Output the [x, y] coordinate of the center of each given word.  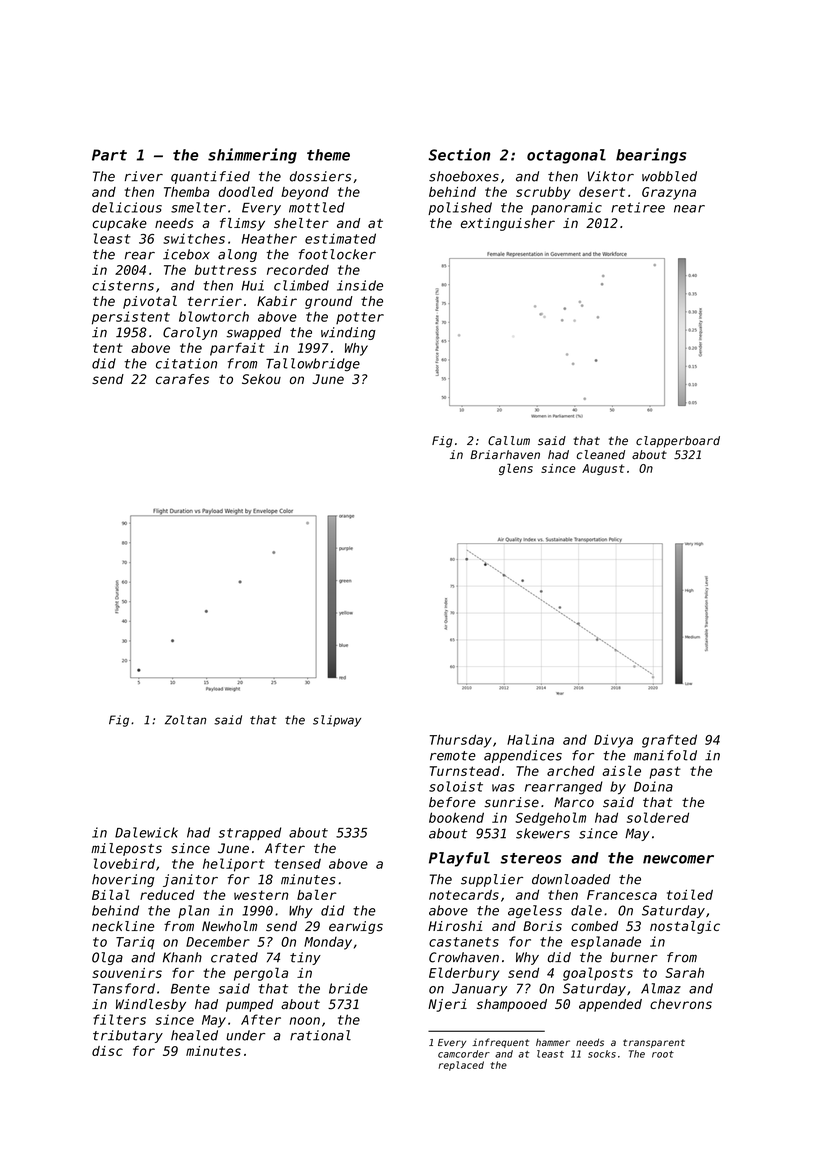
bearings [651, 156]
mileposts [126, 849]
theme [328, 155]
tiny [305, 958]
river [144, 176]
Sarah [684, 973]
